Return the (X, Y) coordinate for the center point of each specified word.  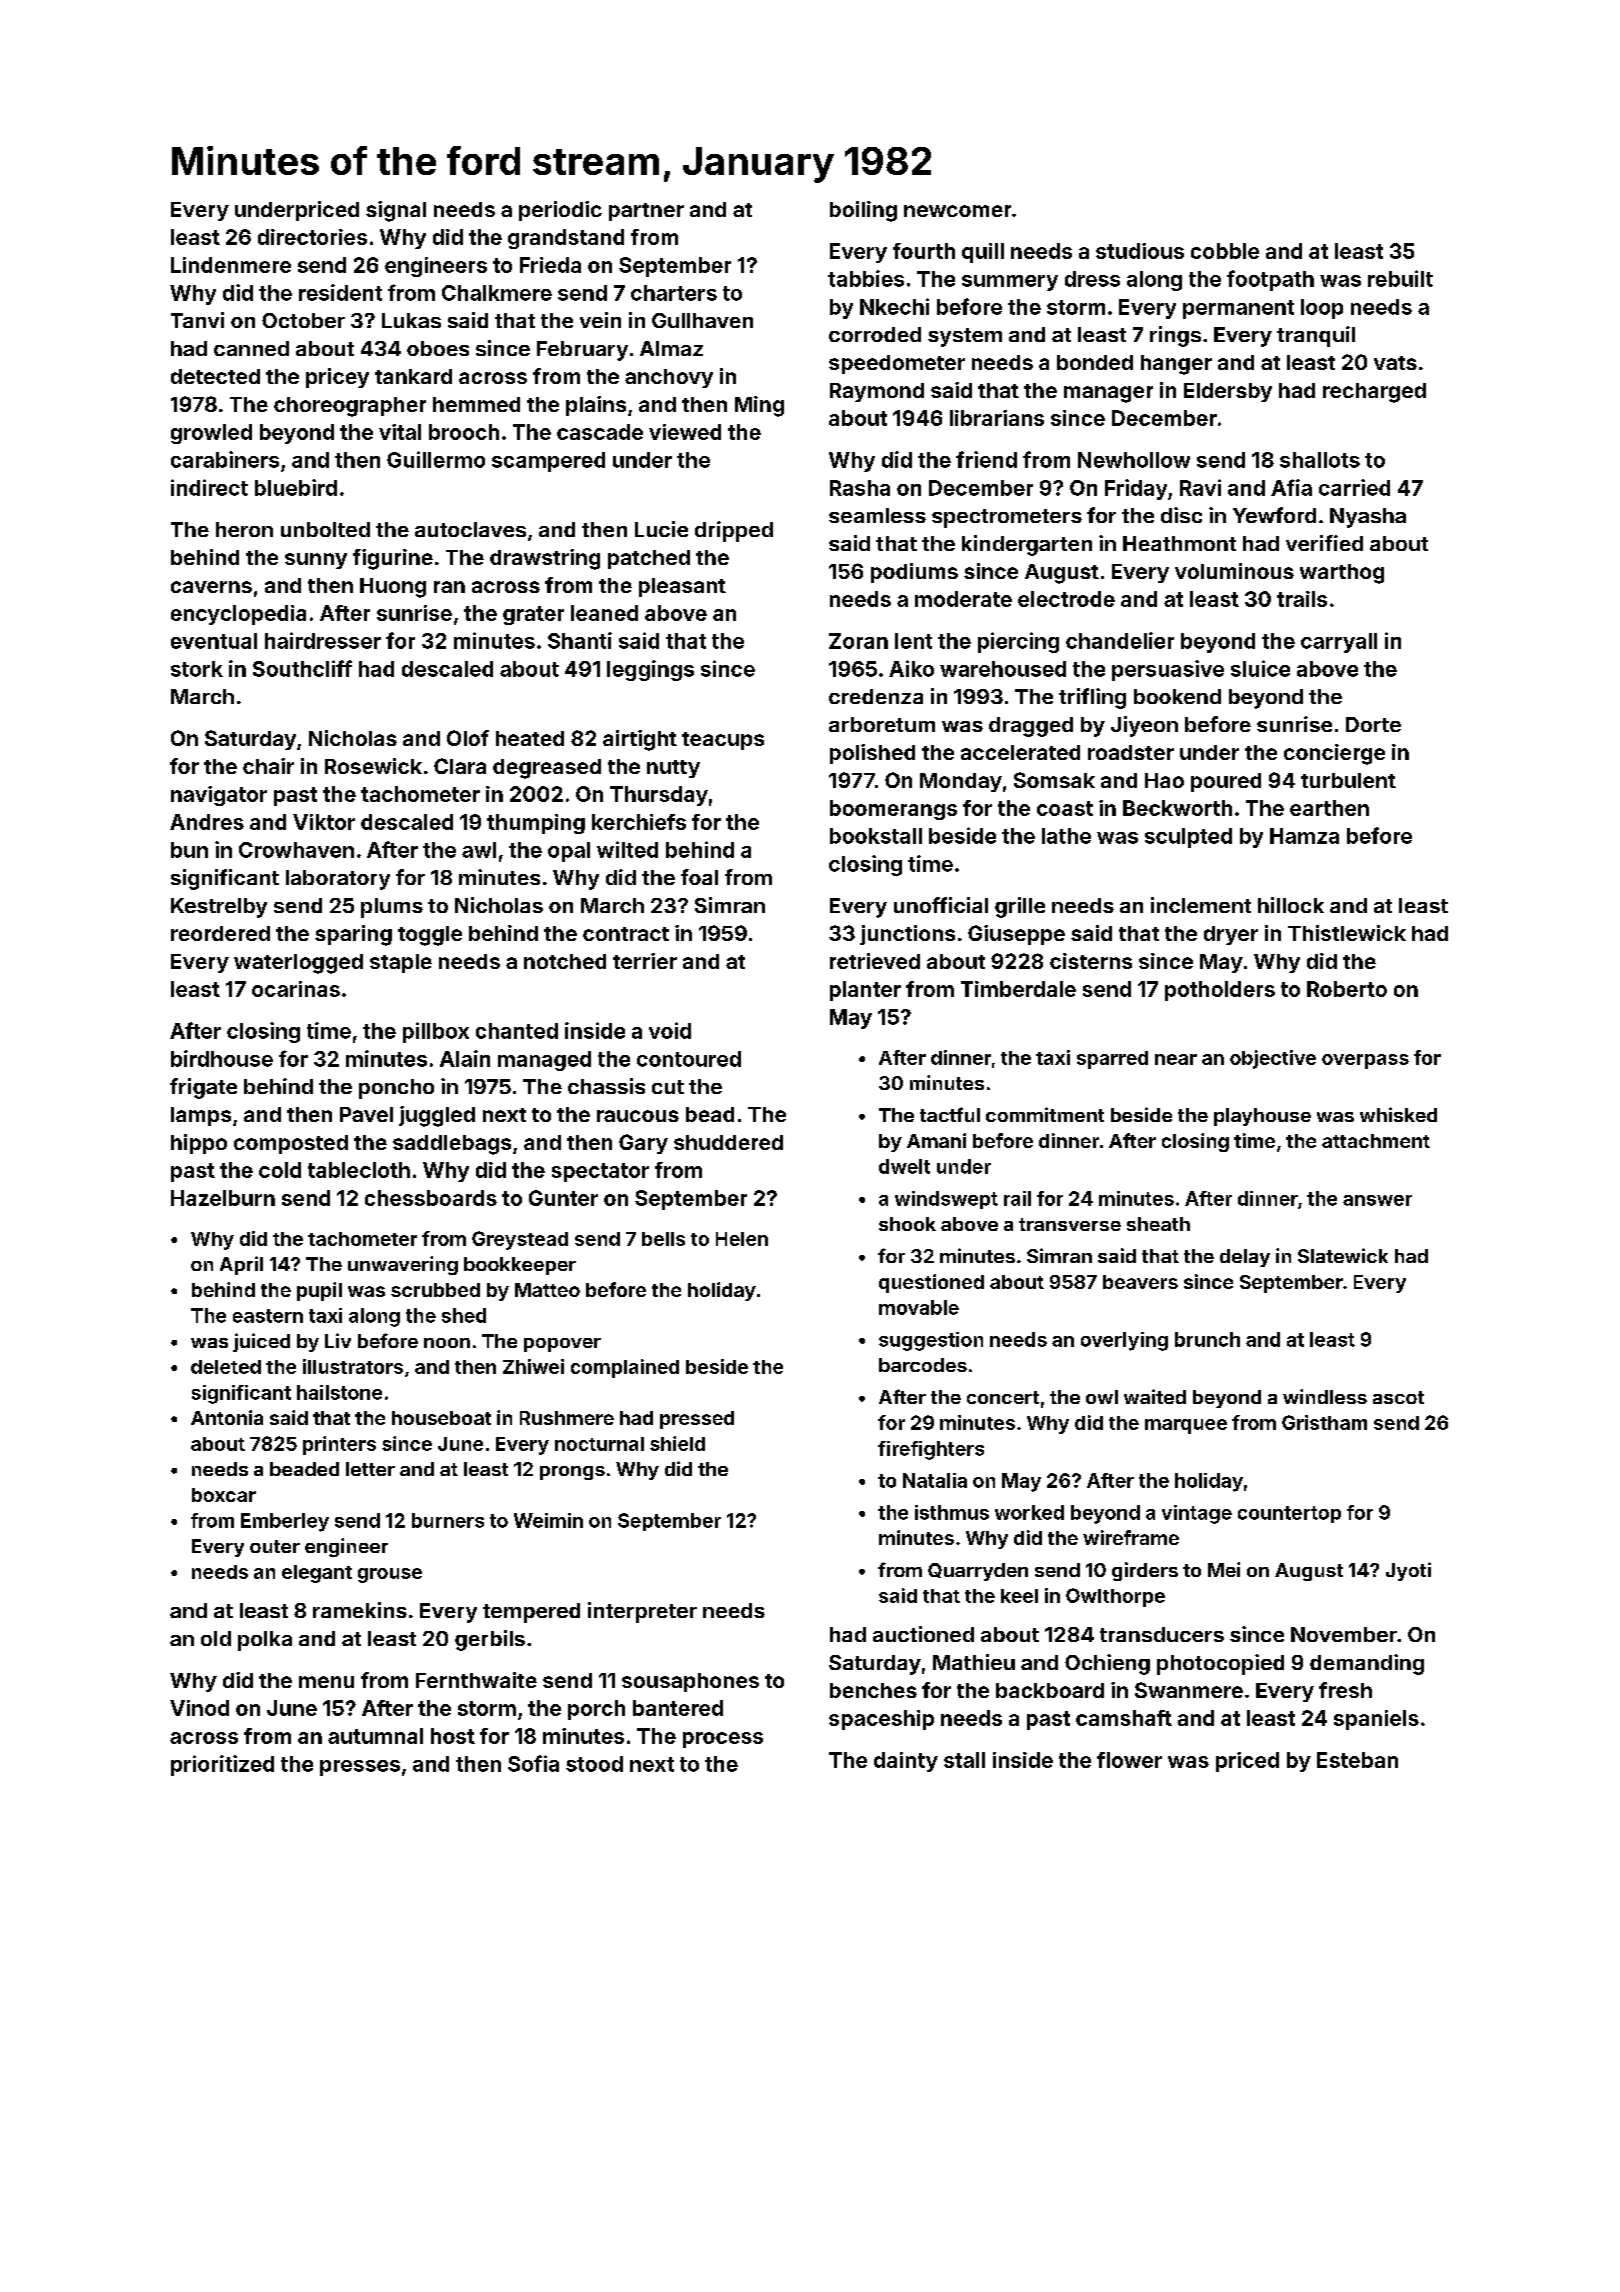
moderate (963, 599)
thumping (536, 824)
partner (646, 212)
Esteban (1357, 1760)
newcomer (957, 211)
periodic (560, 211)
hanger (1176, 365)
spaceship (881, 1720)
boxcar (224, 1495)
